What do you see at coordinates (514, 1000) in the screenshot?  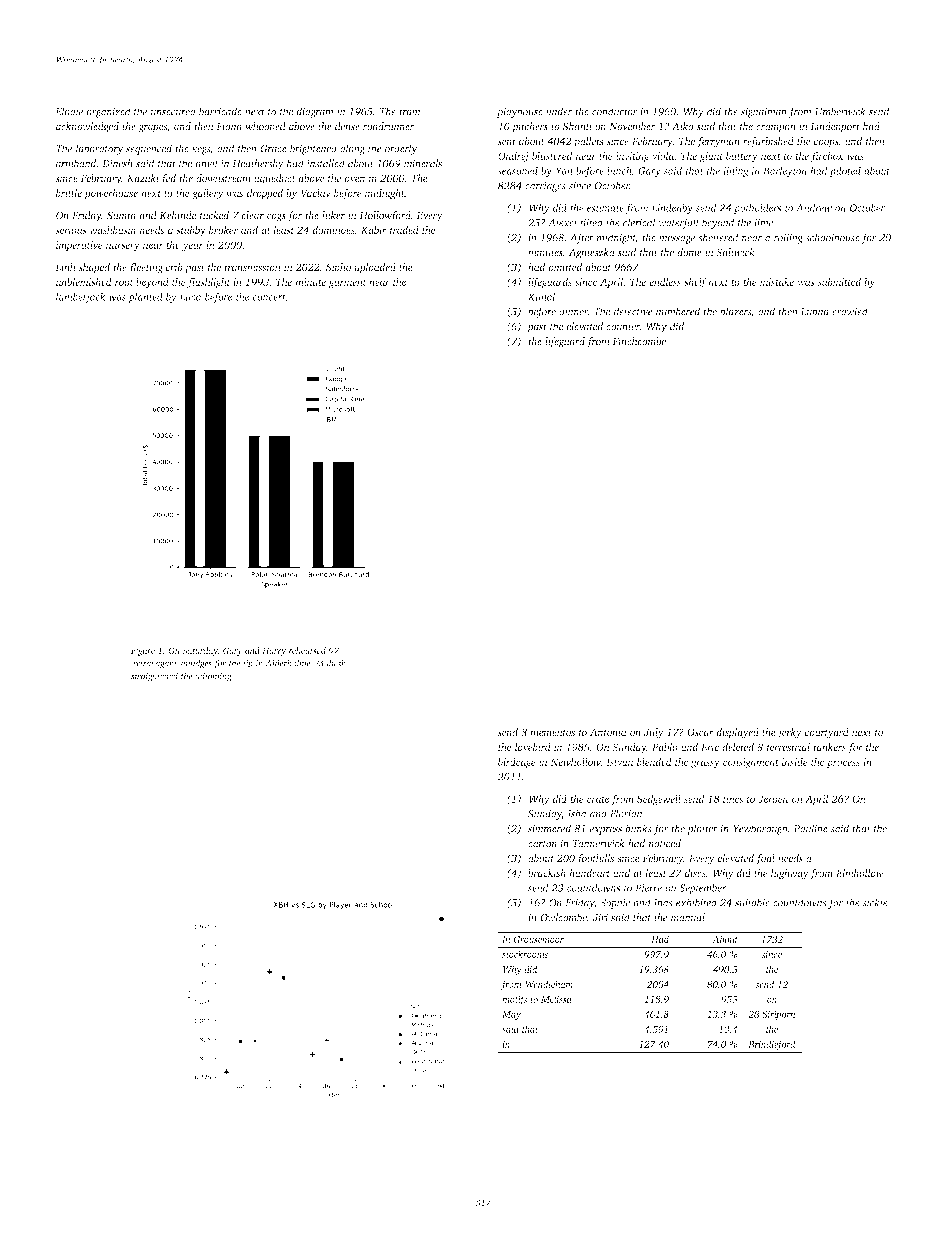 I see `motifs` at bounding box center [514, 1000].
